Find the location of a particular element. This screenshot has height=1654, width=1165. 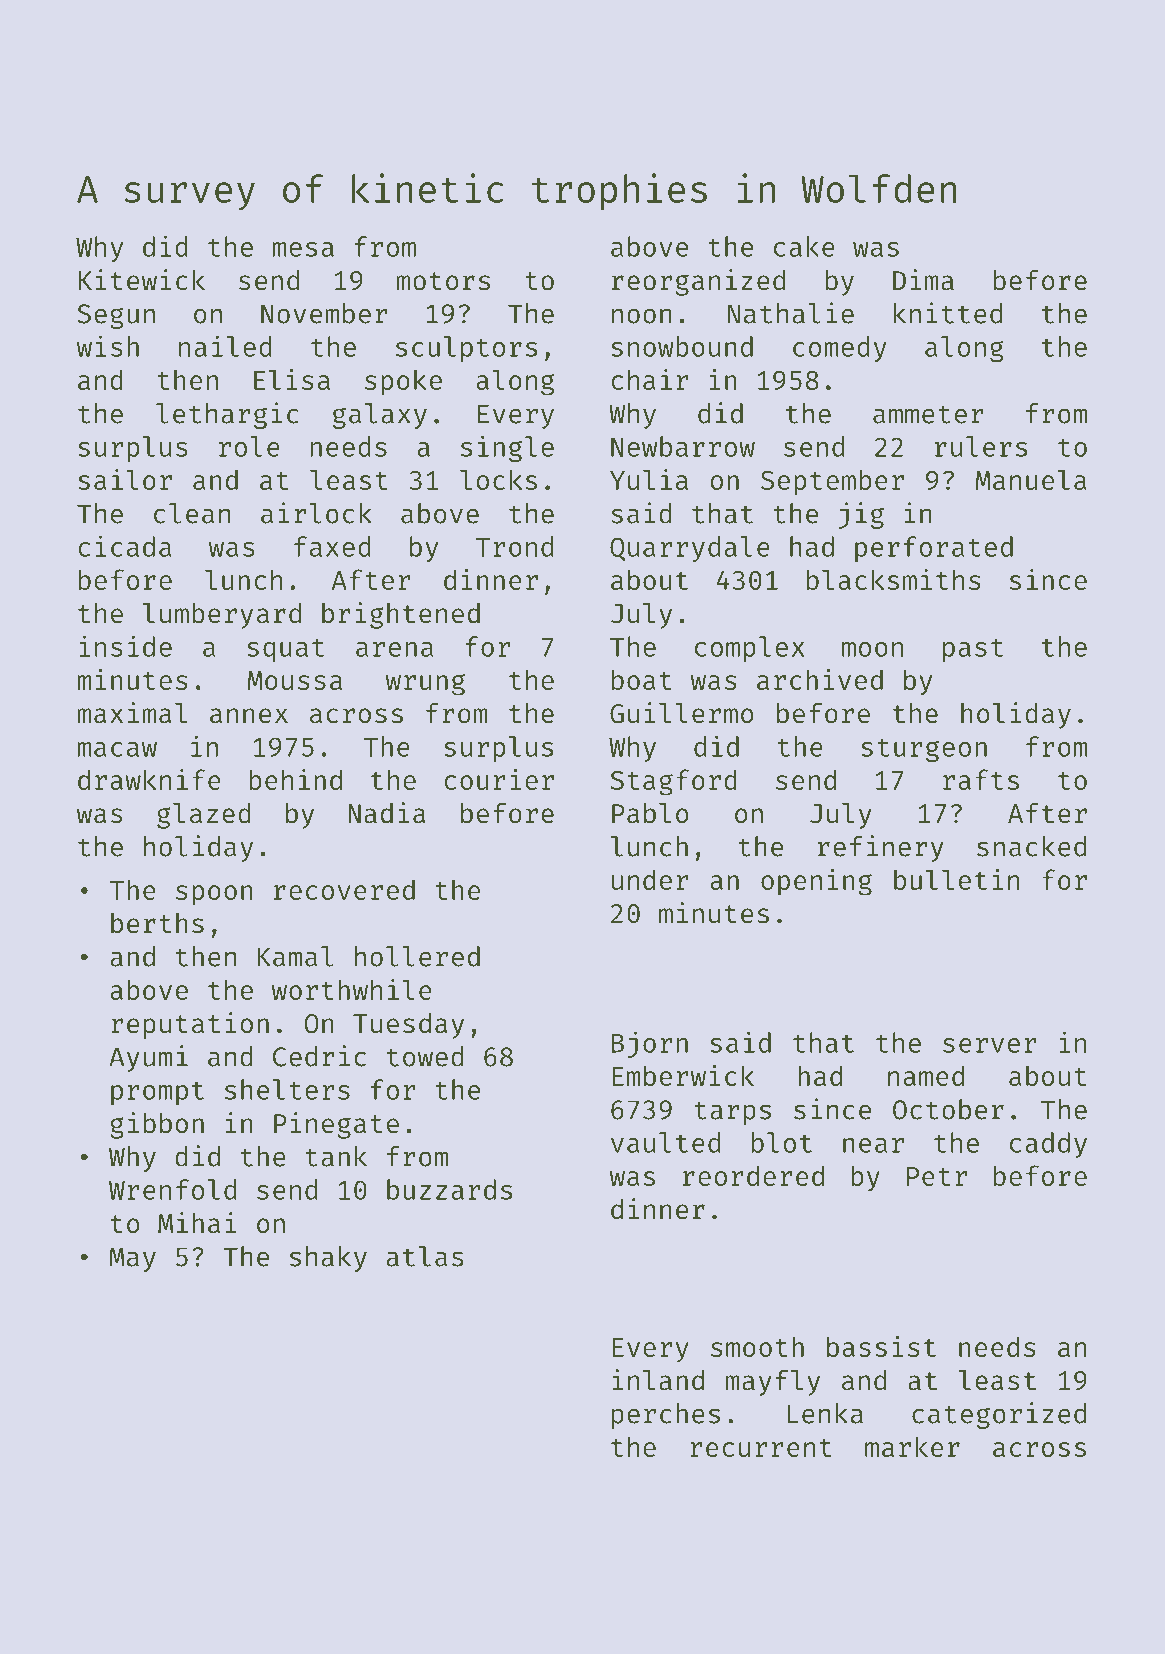

lethargic is located at coordinates (227, 415).
